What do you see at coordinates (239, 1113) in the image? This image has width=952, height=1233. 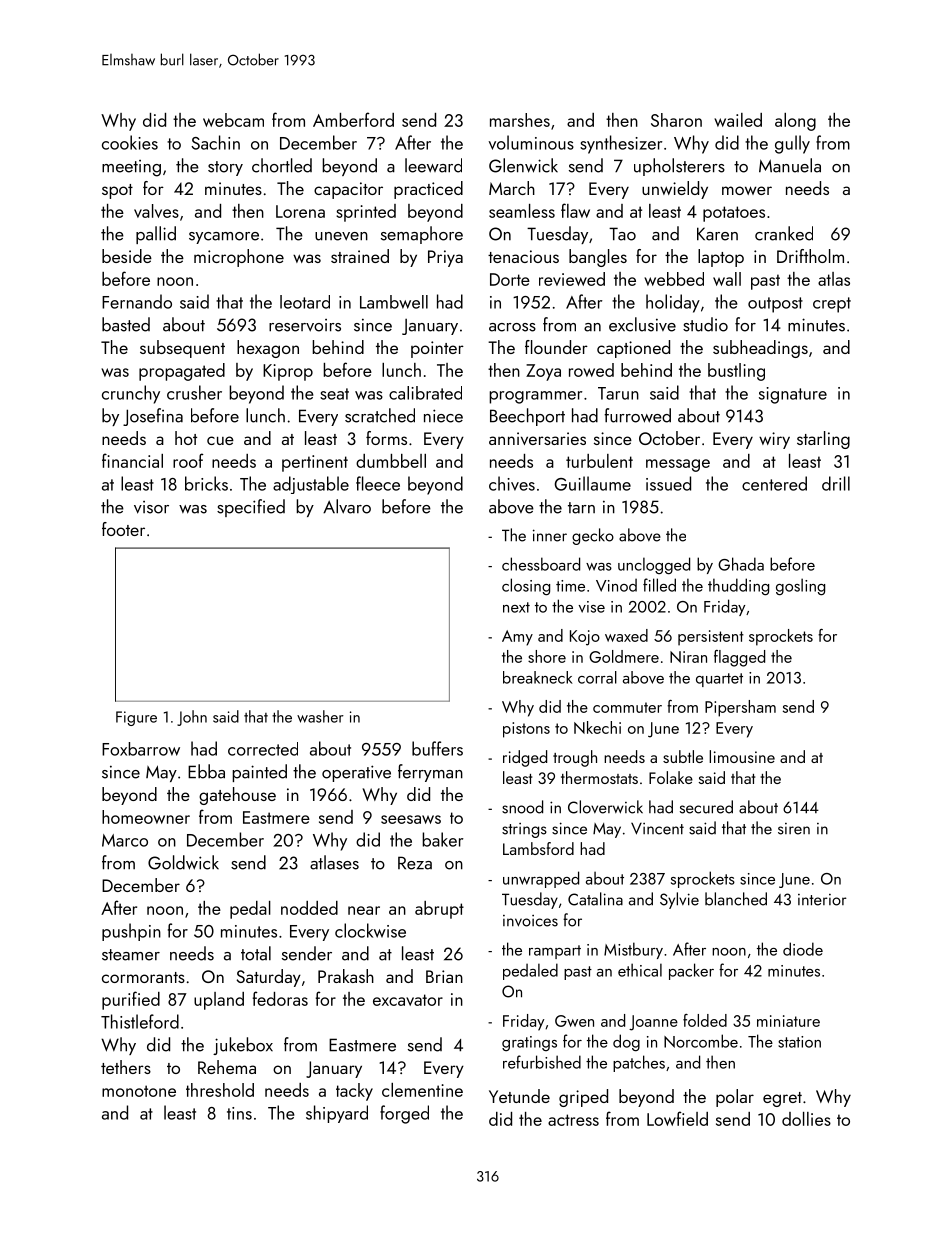 I see `tins` at bounding box center [239, 1113].
